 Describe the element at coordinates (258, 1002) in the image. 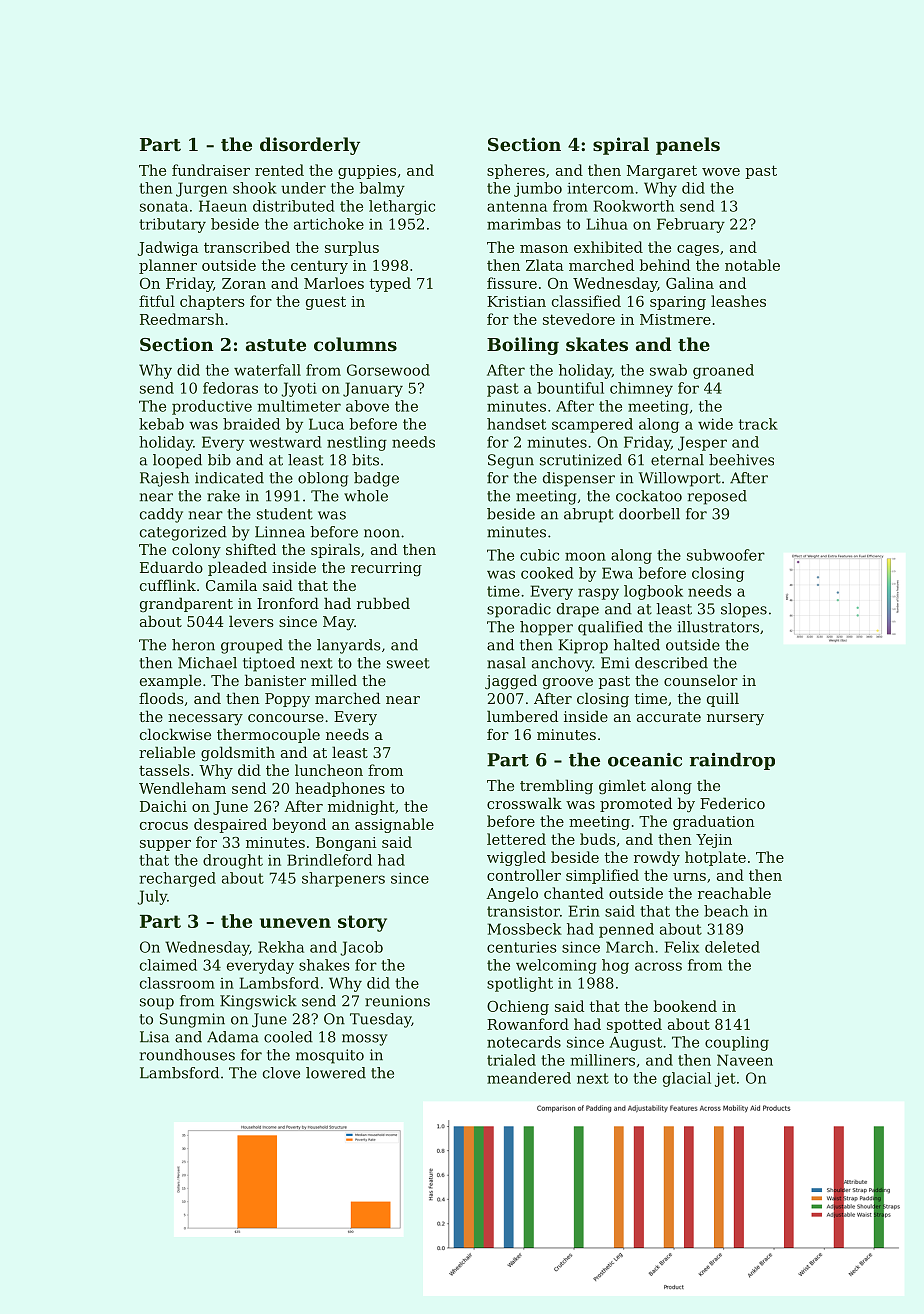

I see `Kingswick` at that location.
